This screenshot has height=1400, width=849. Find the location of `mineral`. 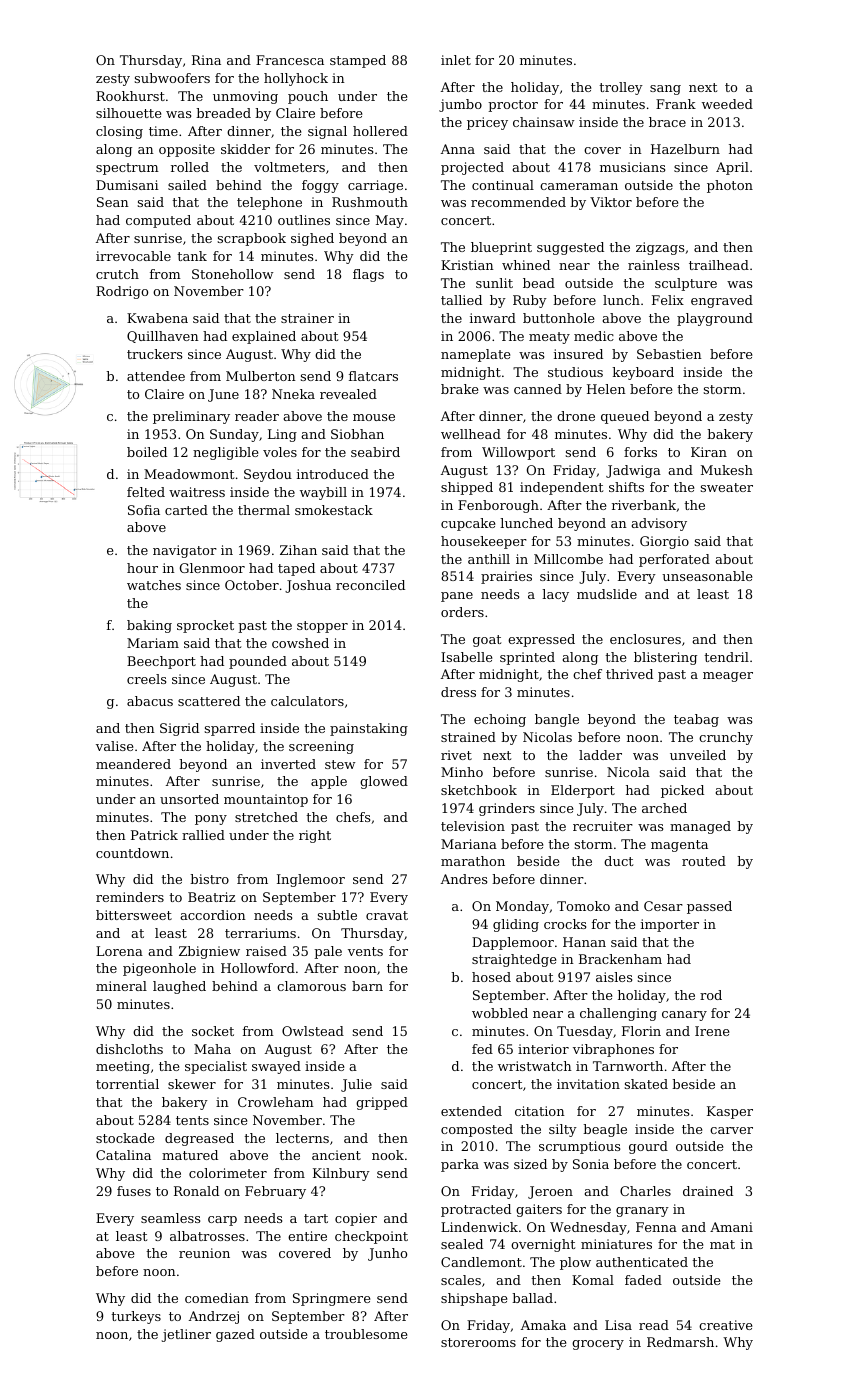

mineral is located at coordinates (121, 986).
